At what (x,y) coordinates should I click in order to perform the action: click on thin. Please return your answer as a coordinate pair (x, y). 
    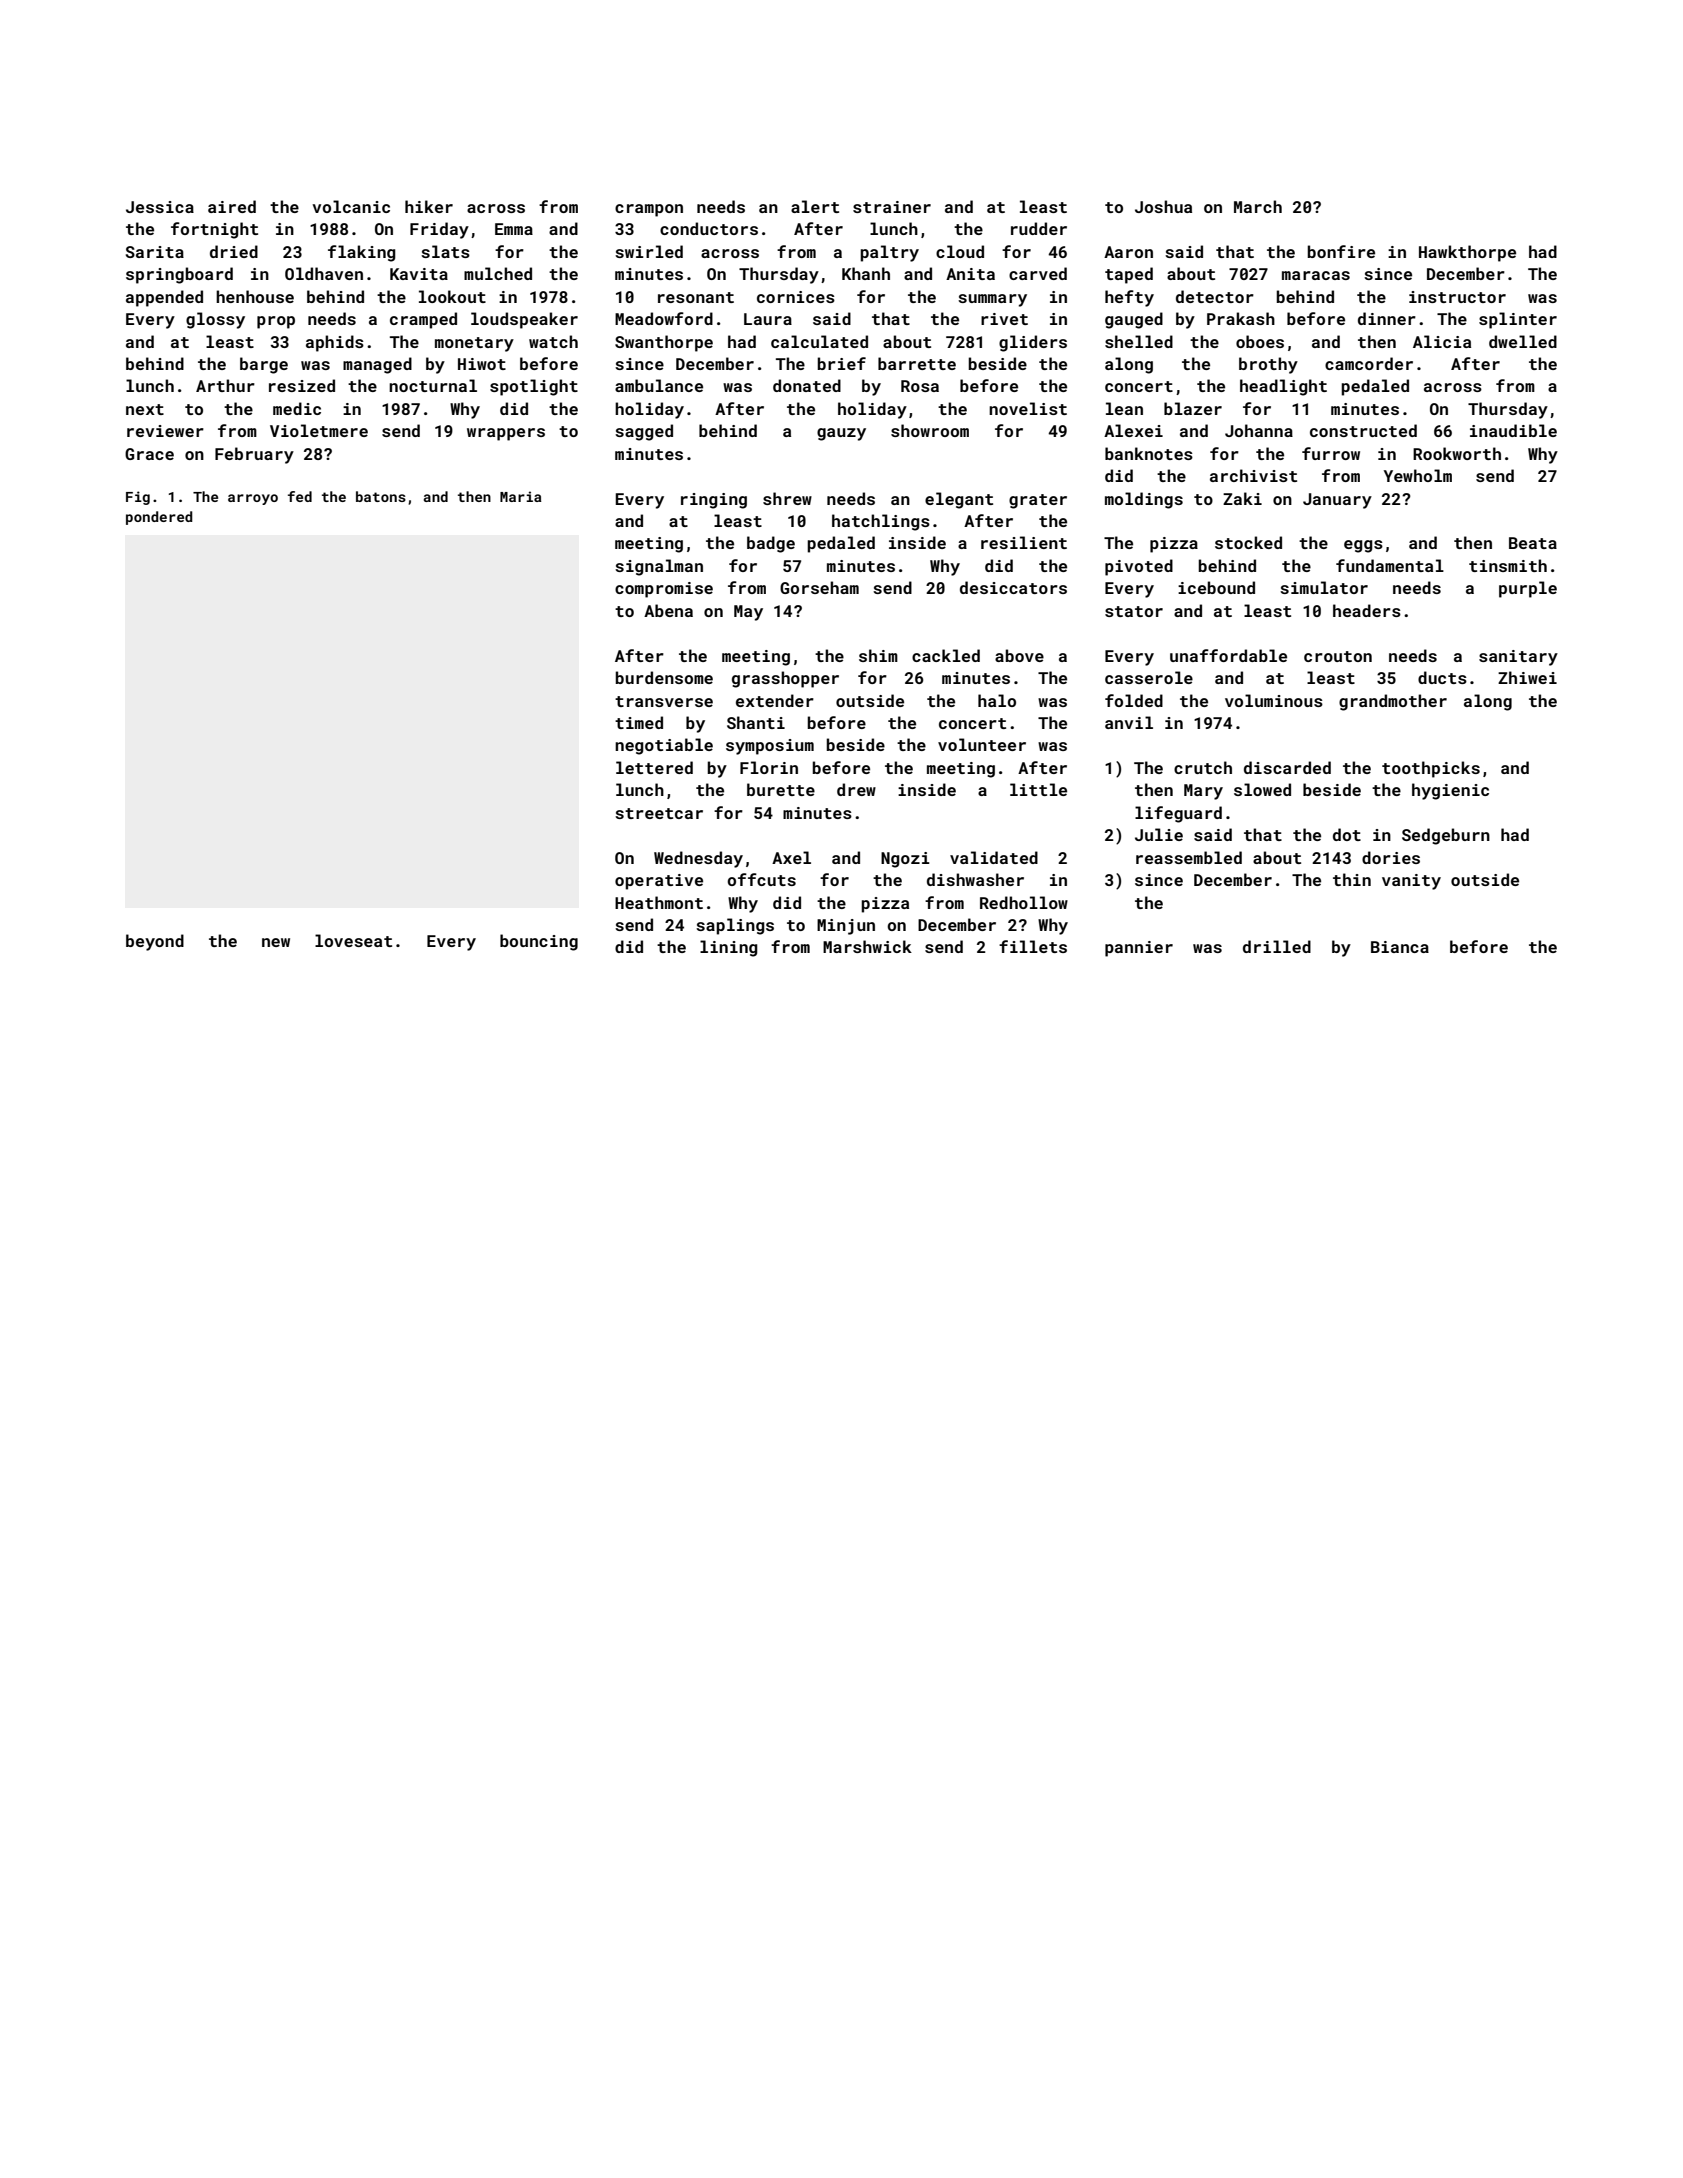
    Looking at the image, I should click on (1352, 879).
